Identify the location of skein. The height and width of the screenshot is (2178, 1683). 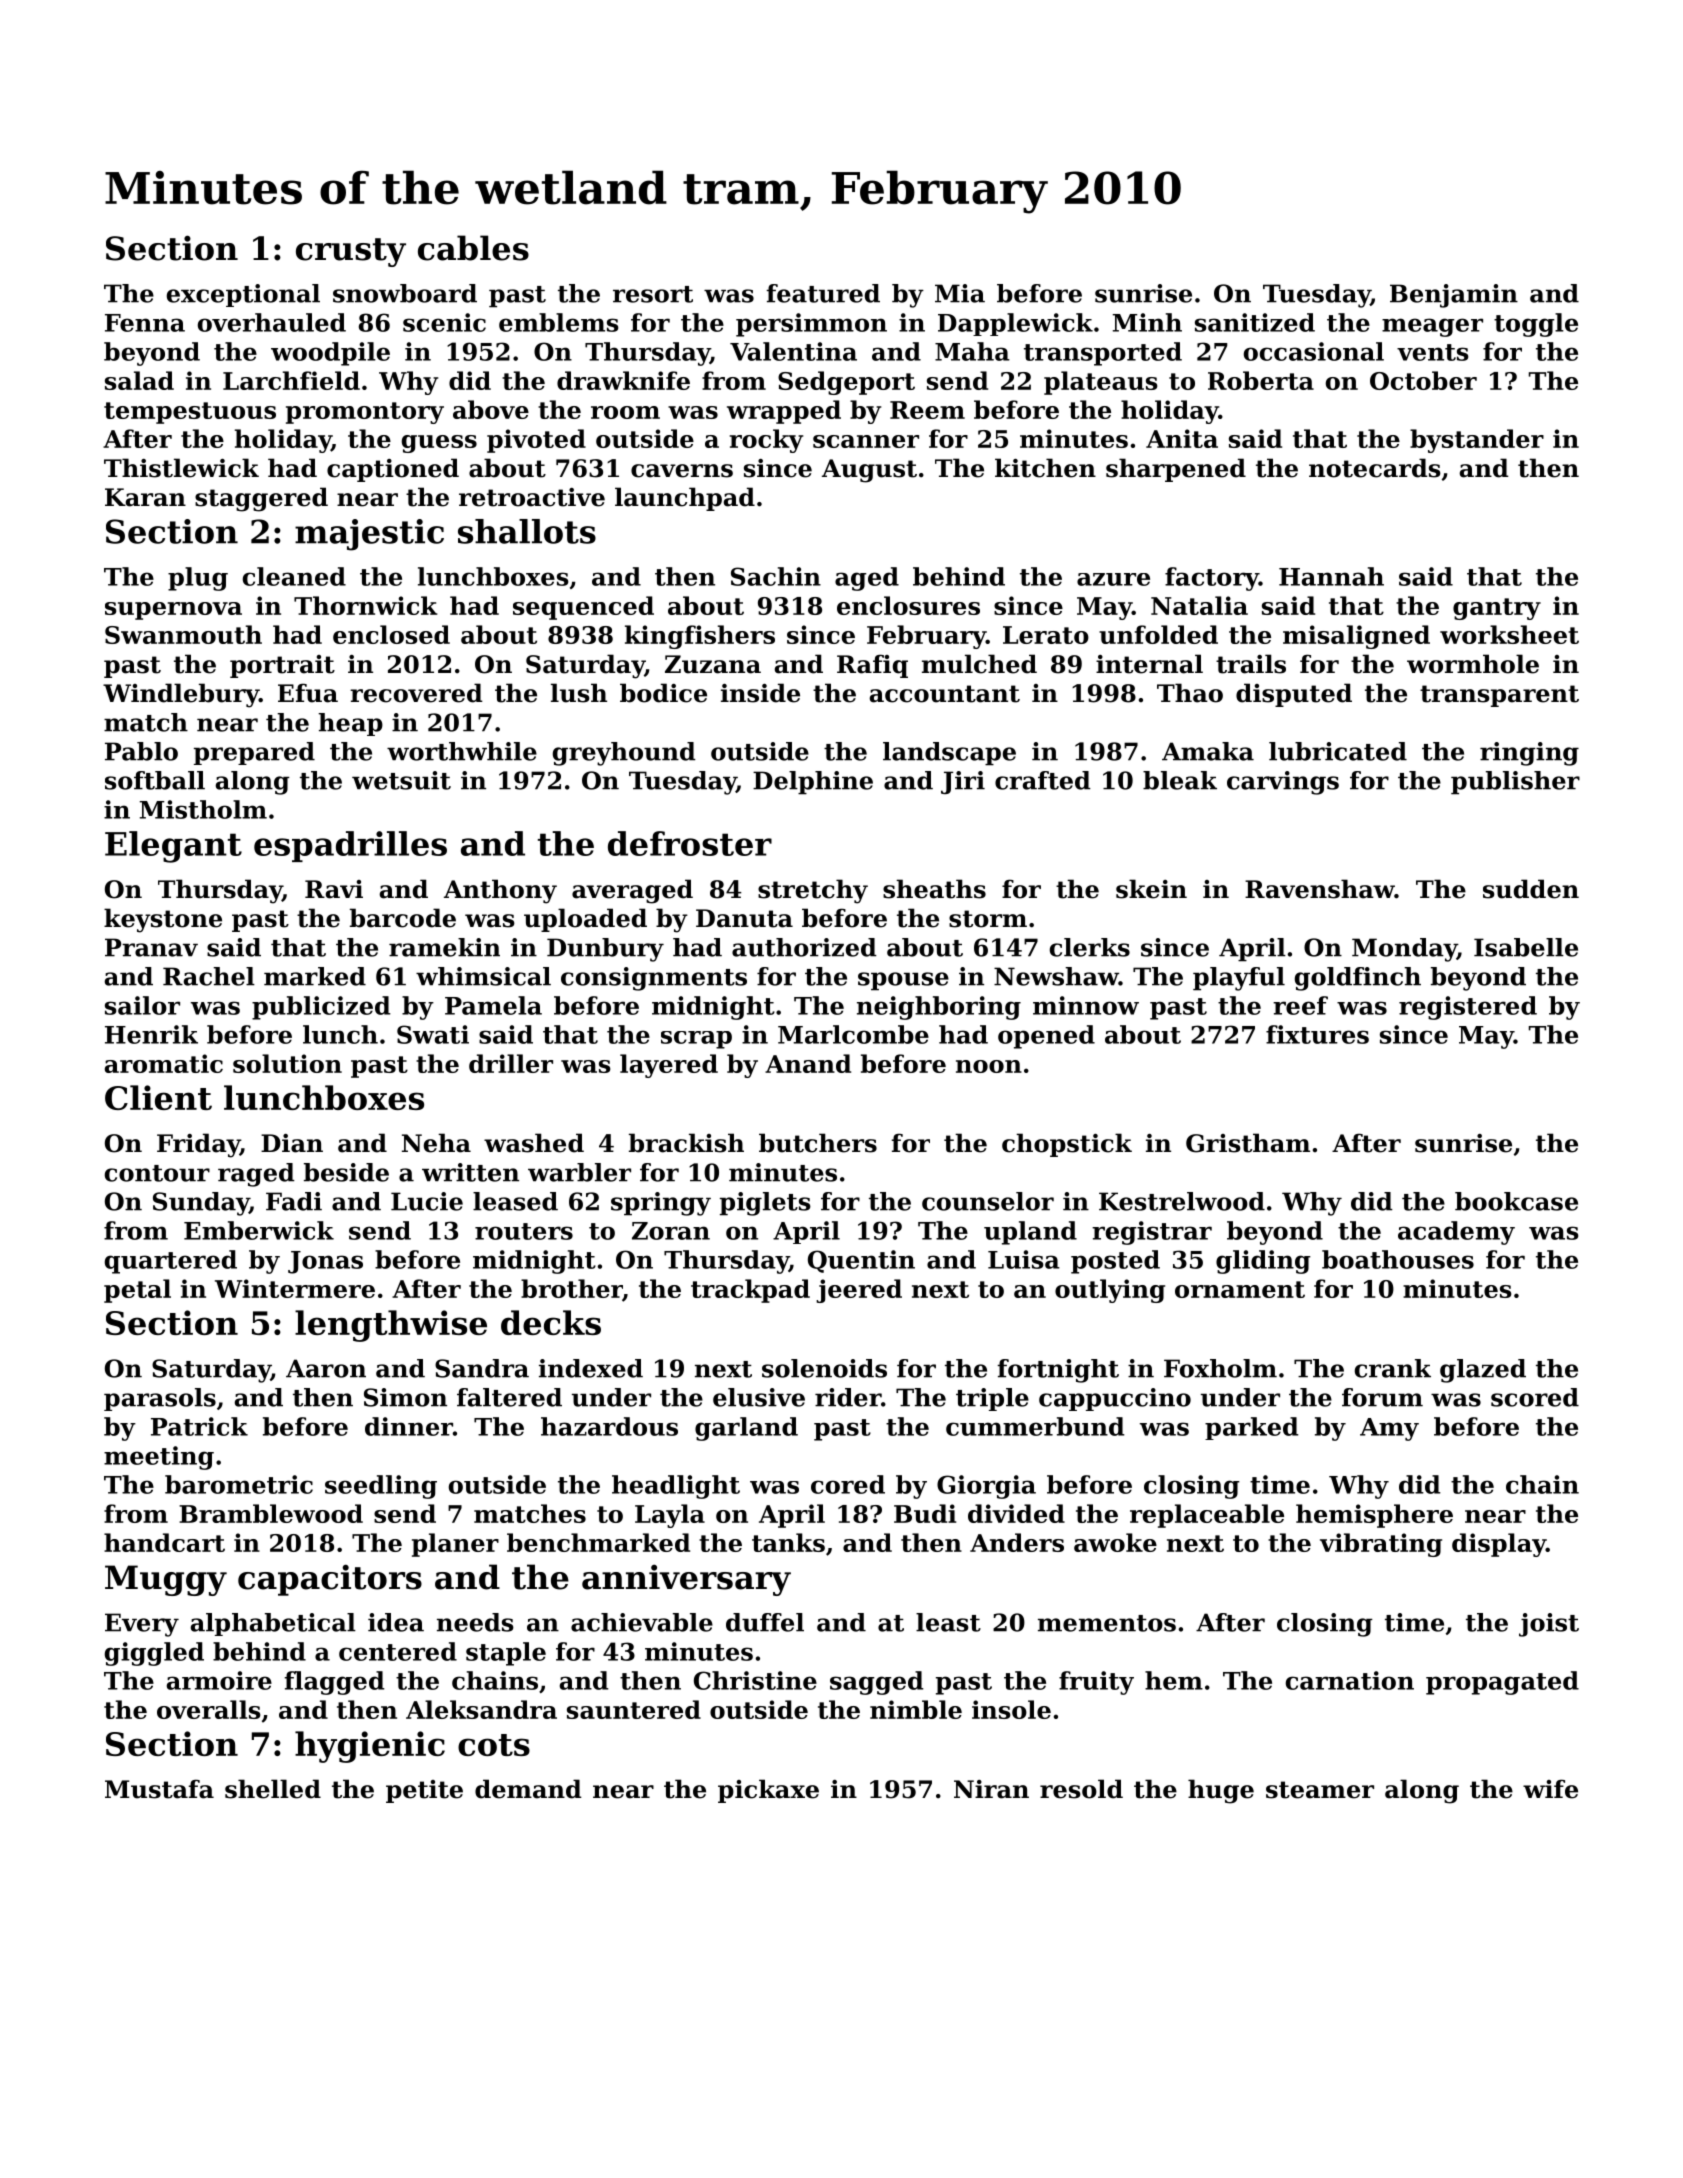
(1151, 889).
